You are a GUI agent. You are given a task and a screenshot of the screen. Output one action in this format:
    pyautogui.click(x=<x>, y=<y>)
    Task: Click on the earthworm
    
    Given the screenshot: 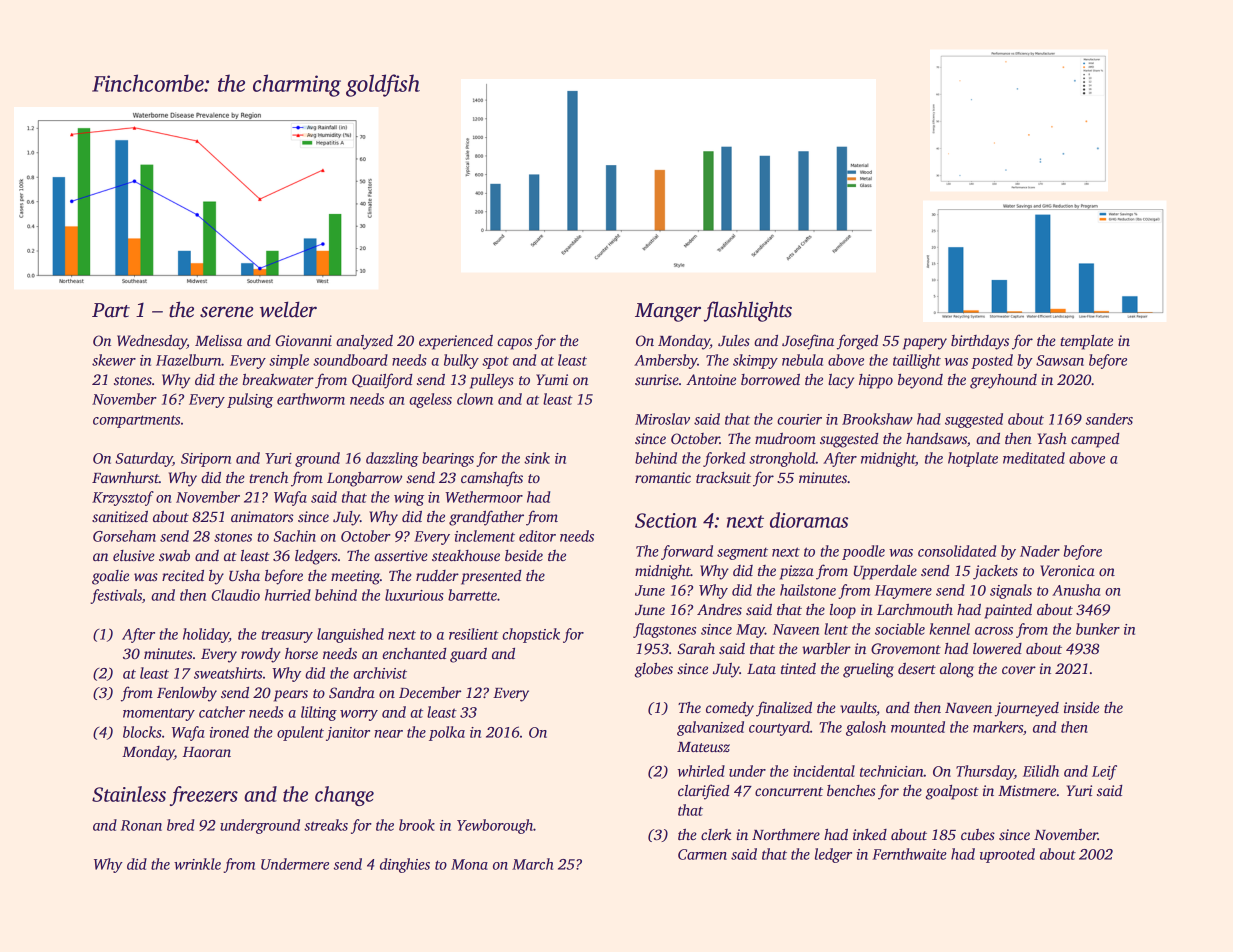 What is the action you would take?
    pyautogui.click(x=311, y=399)
